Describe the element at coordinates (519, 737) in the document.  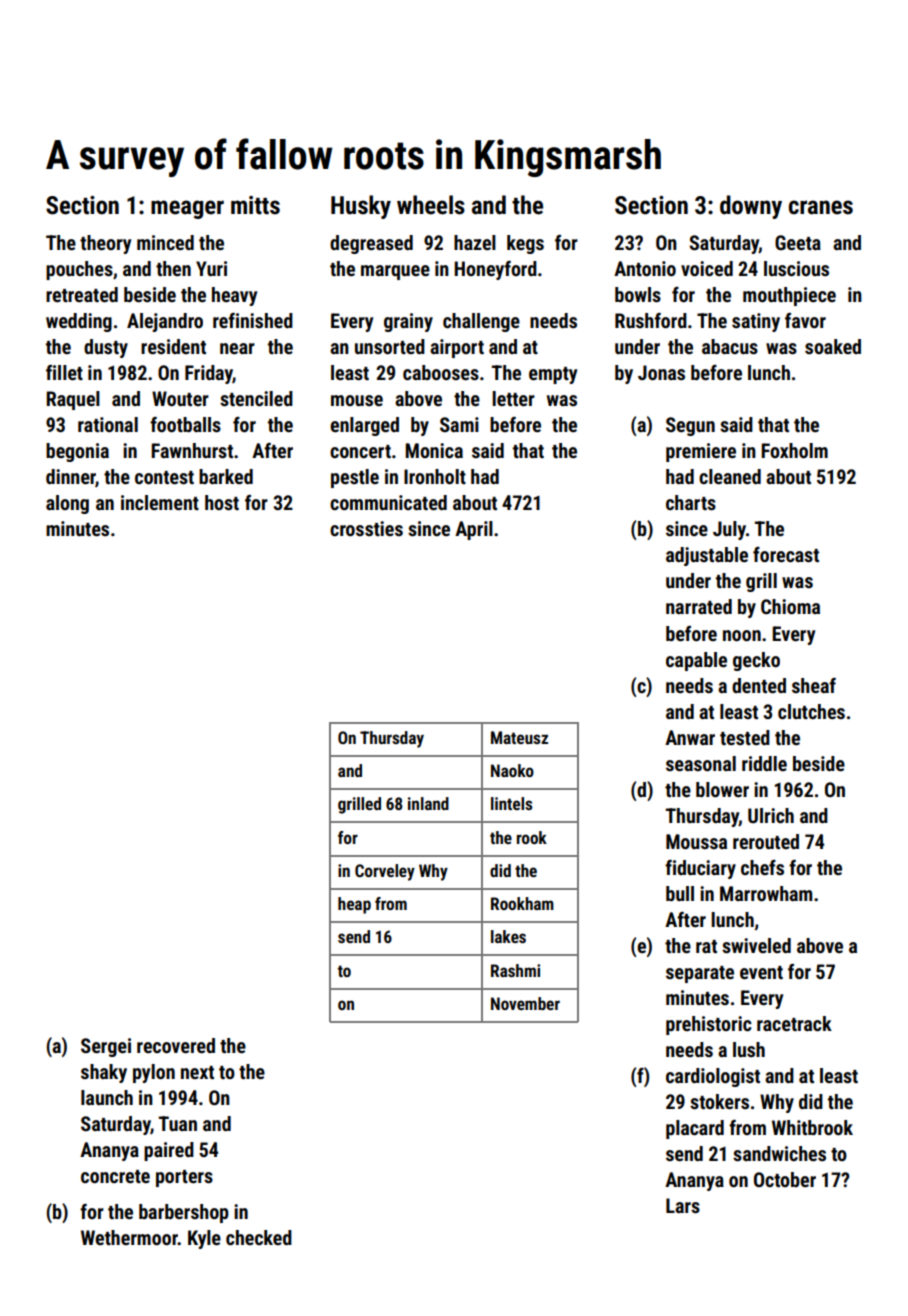
I see `Mateusz` at that location.
